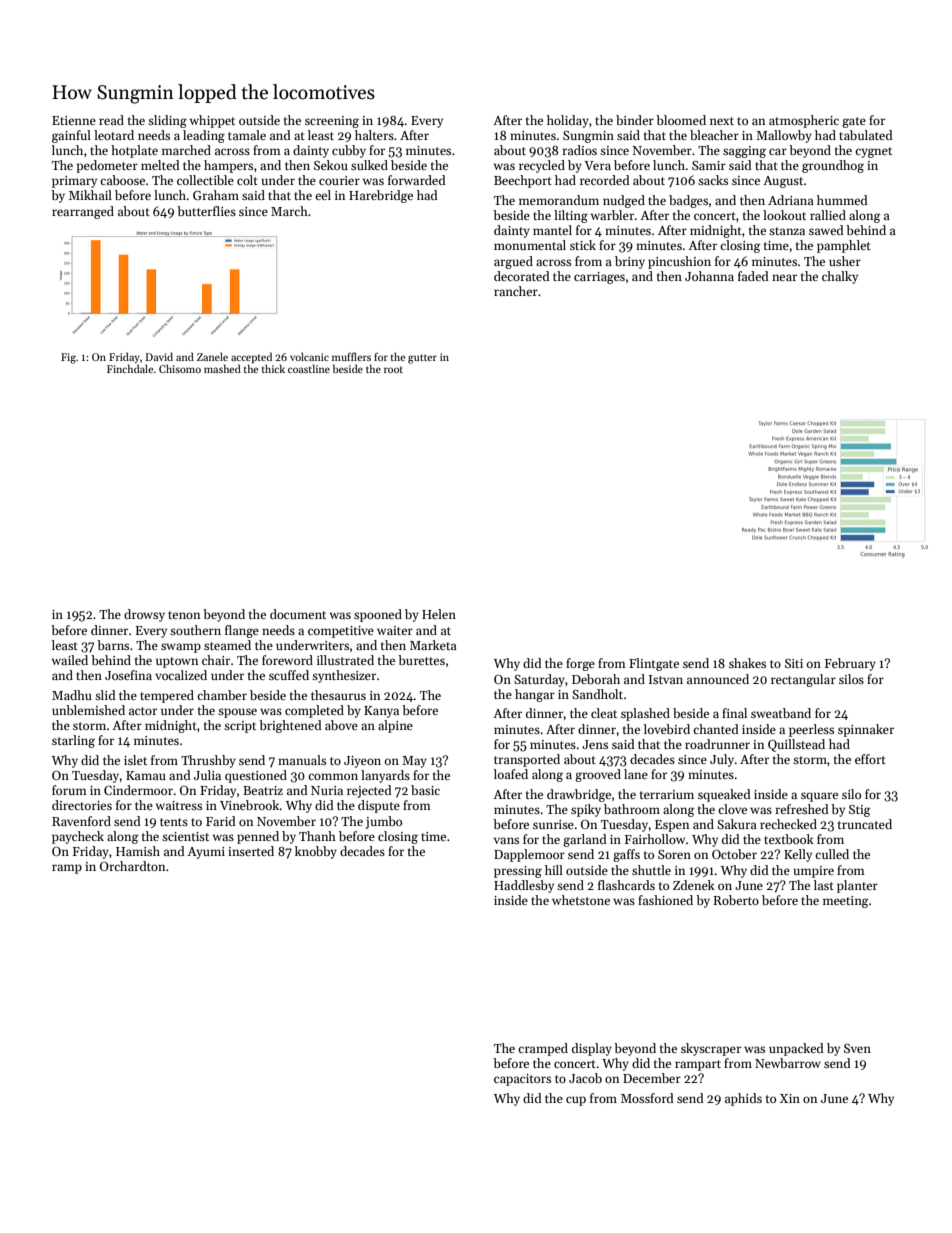 This screenshot has height=1233, width=952. I want to click on atmospheric, so click(804, 121).
